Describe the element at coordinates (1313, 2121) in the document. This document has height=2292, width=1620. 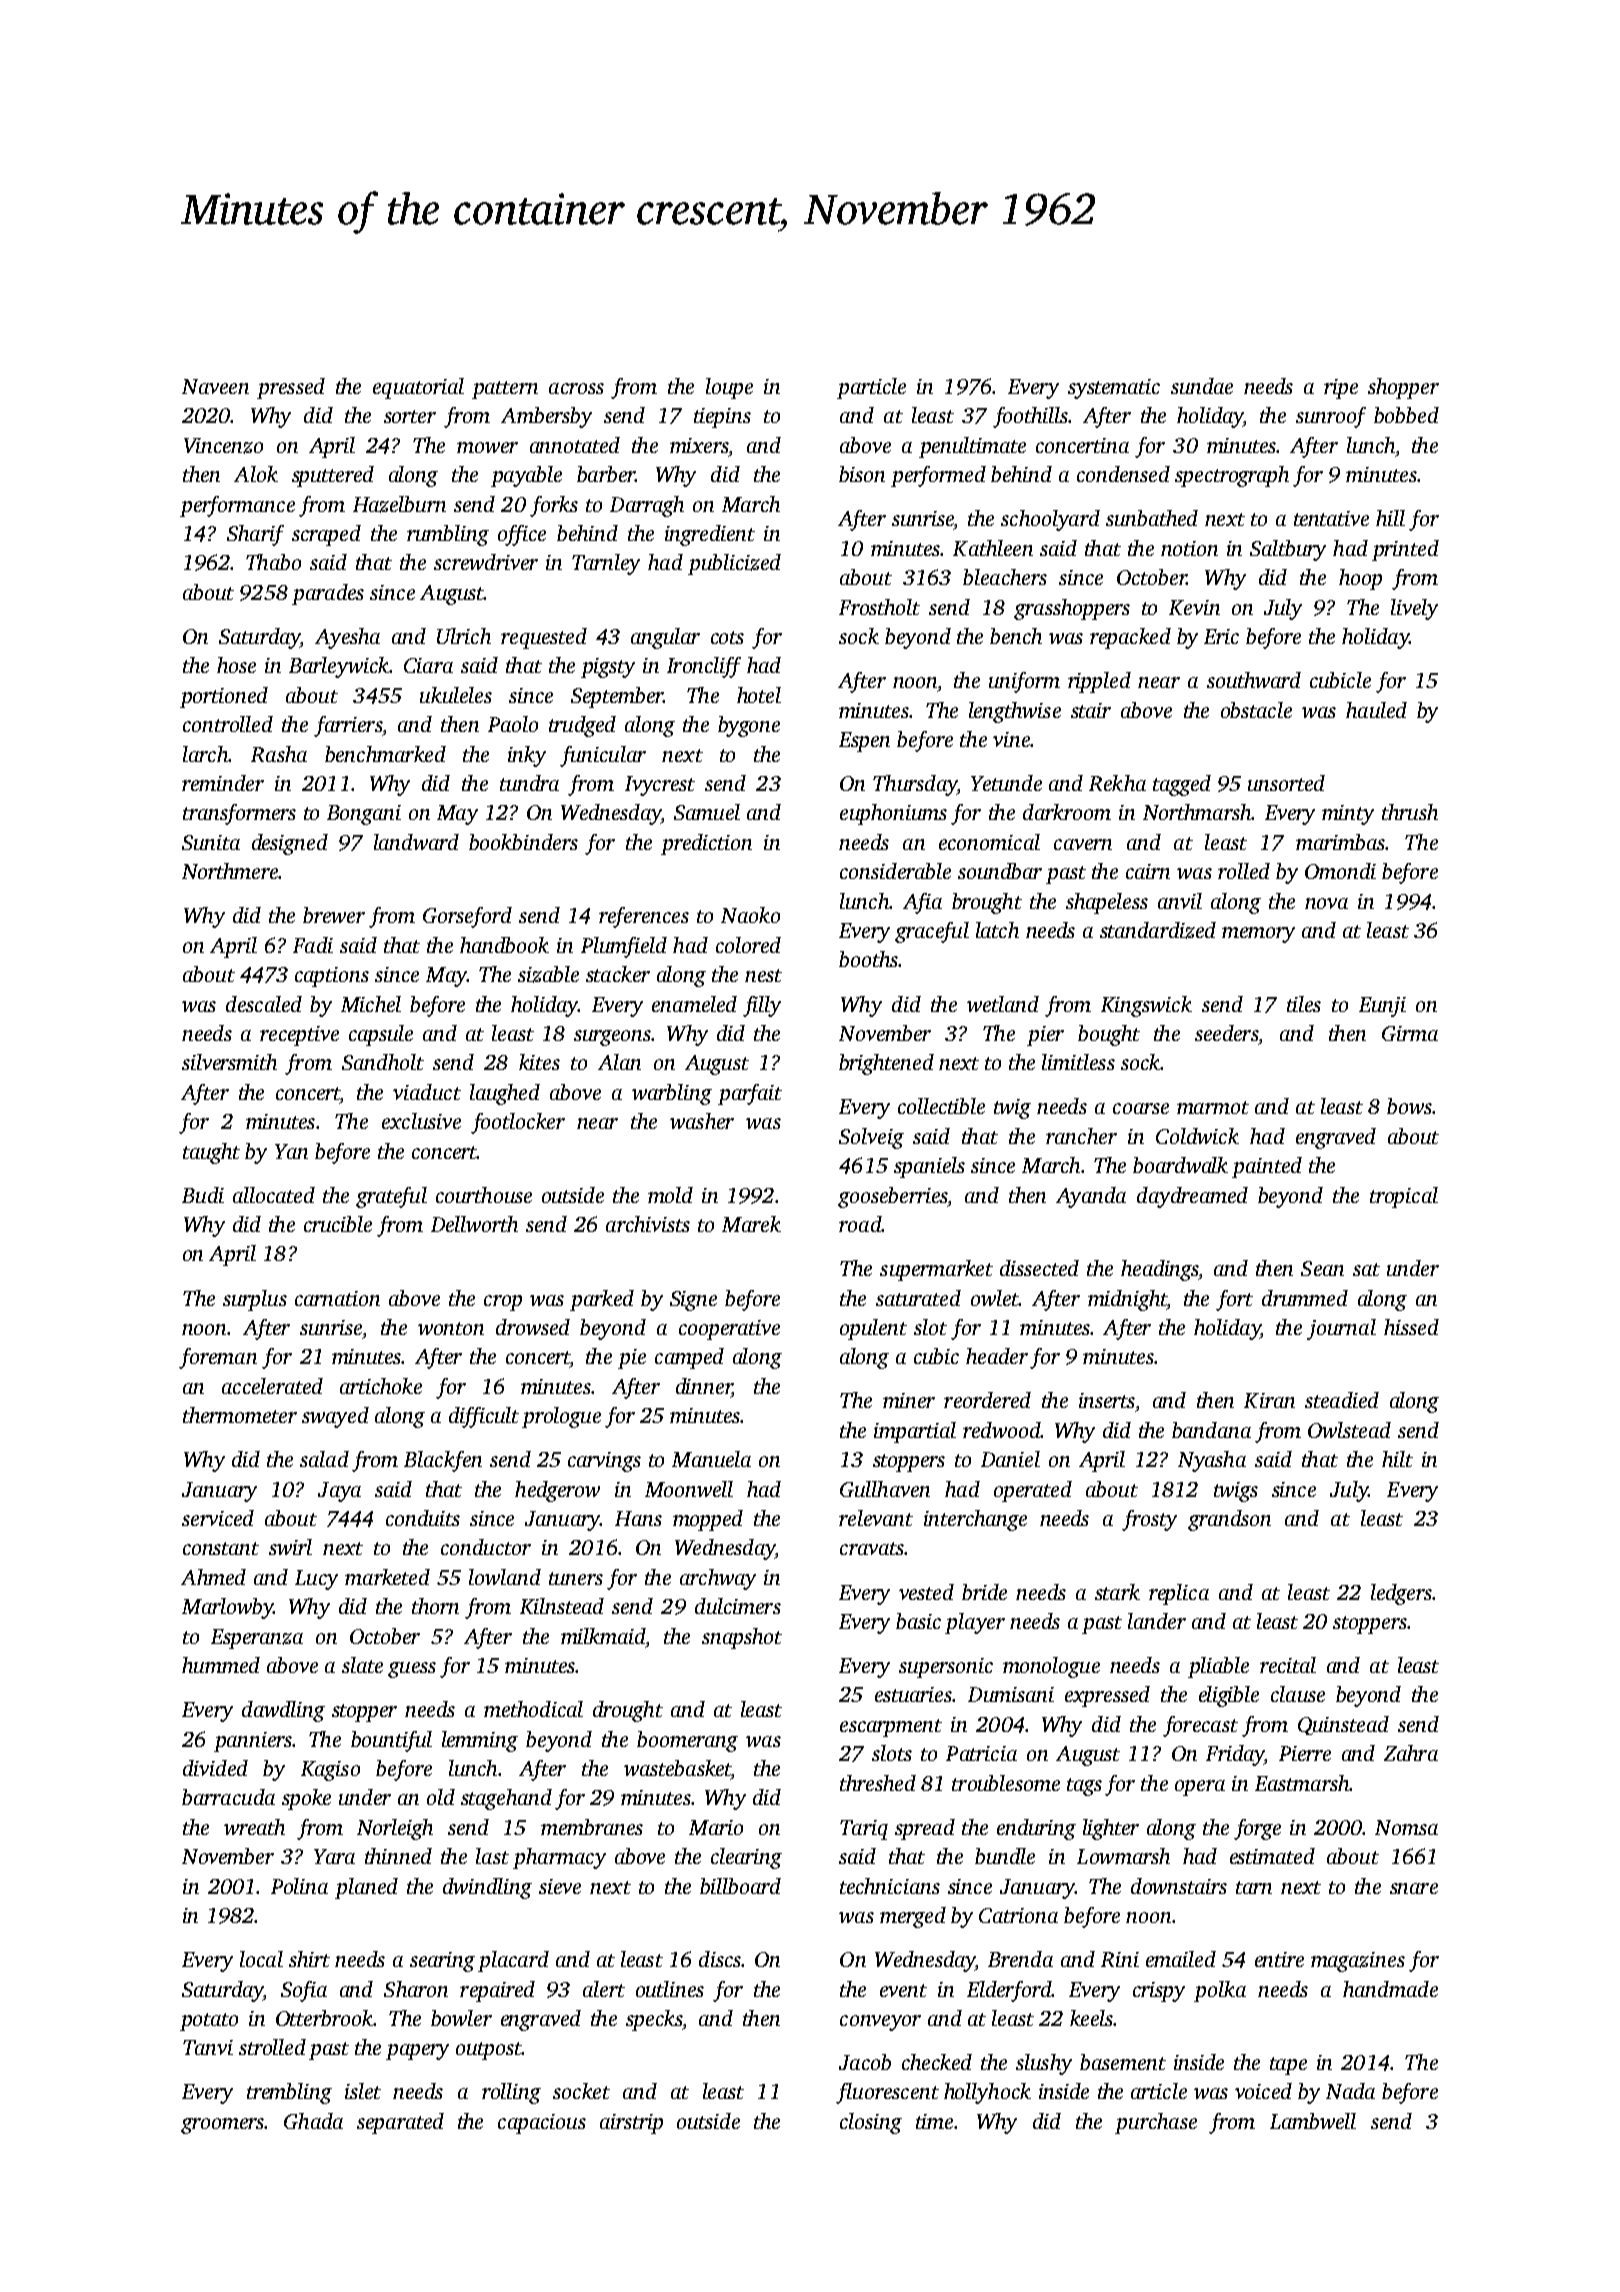
I see `Lambwell` at that location.
